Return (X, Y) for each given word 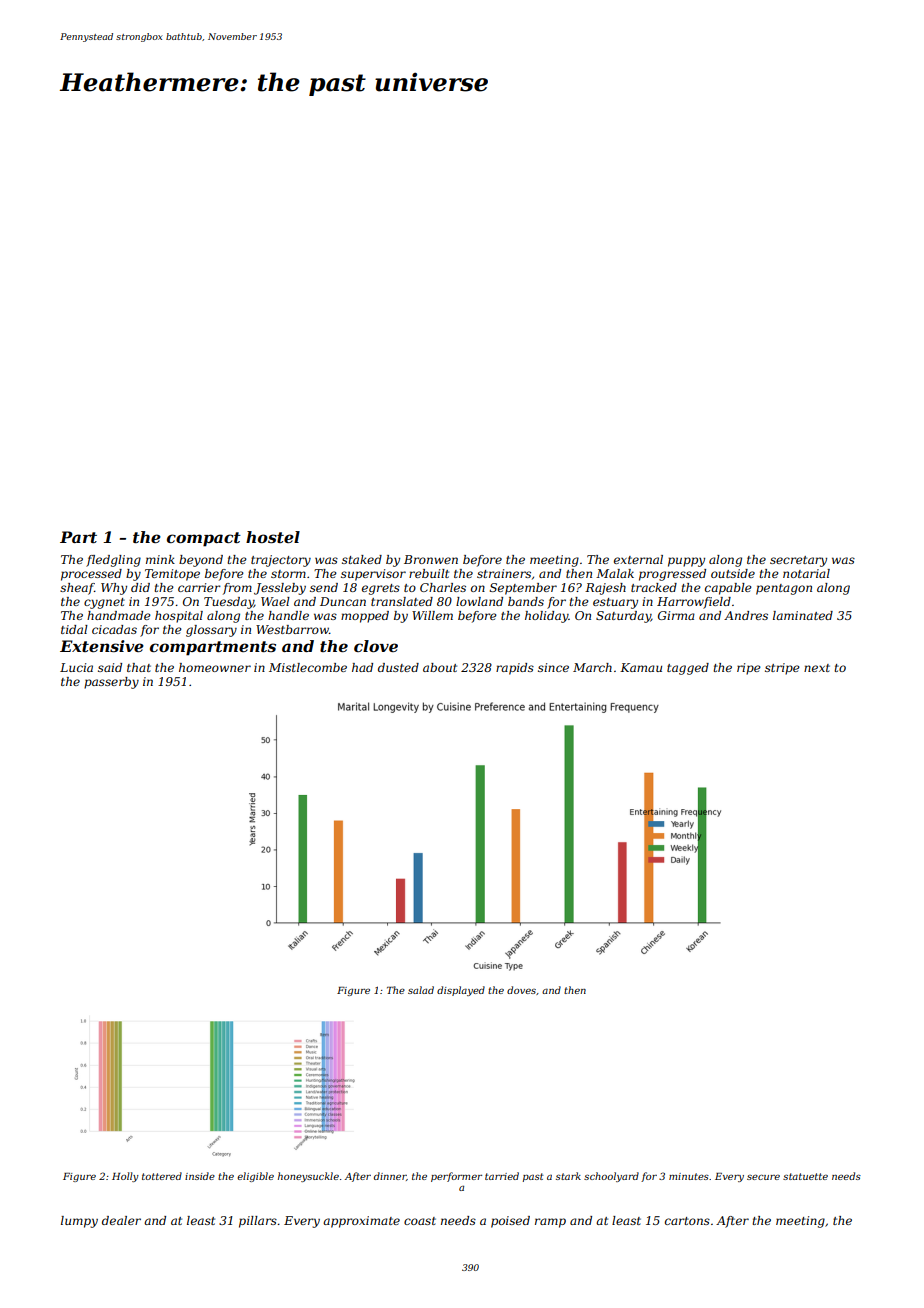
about (440, 667)
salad (421, 990)
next (817, 668)
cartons (687, 1221)
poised (510, 1222)
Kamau (641, 667)
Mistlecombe (308, 667)
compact (204, 539)
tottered (162, 1176)
